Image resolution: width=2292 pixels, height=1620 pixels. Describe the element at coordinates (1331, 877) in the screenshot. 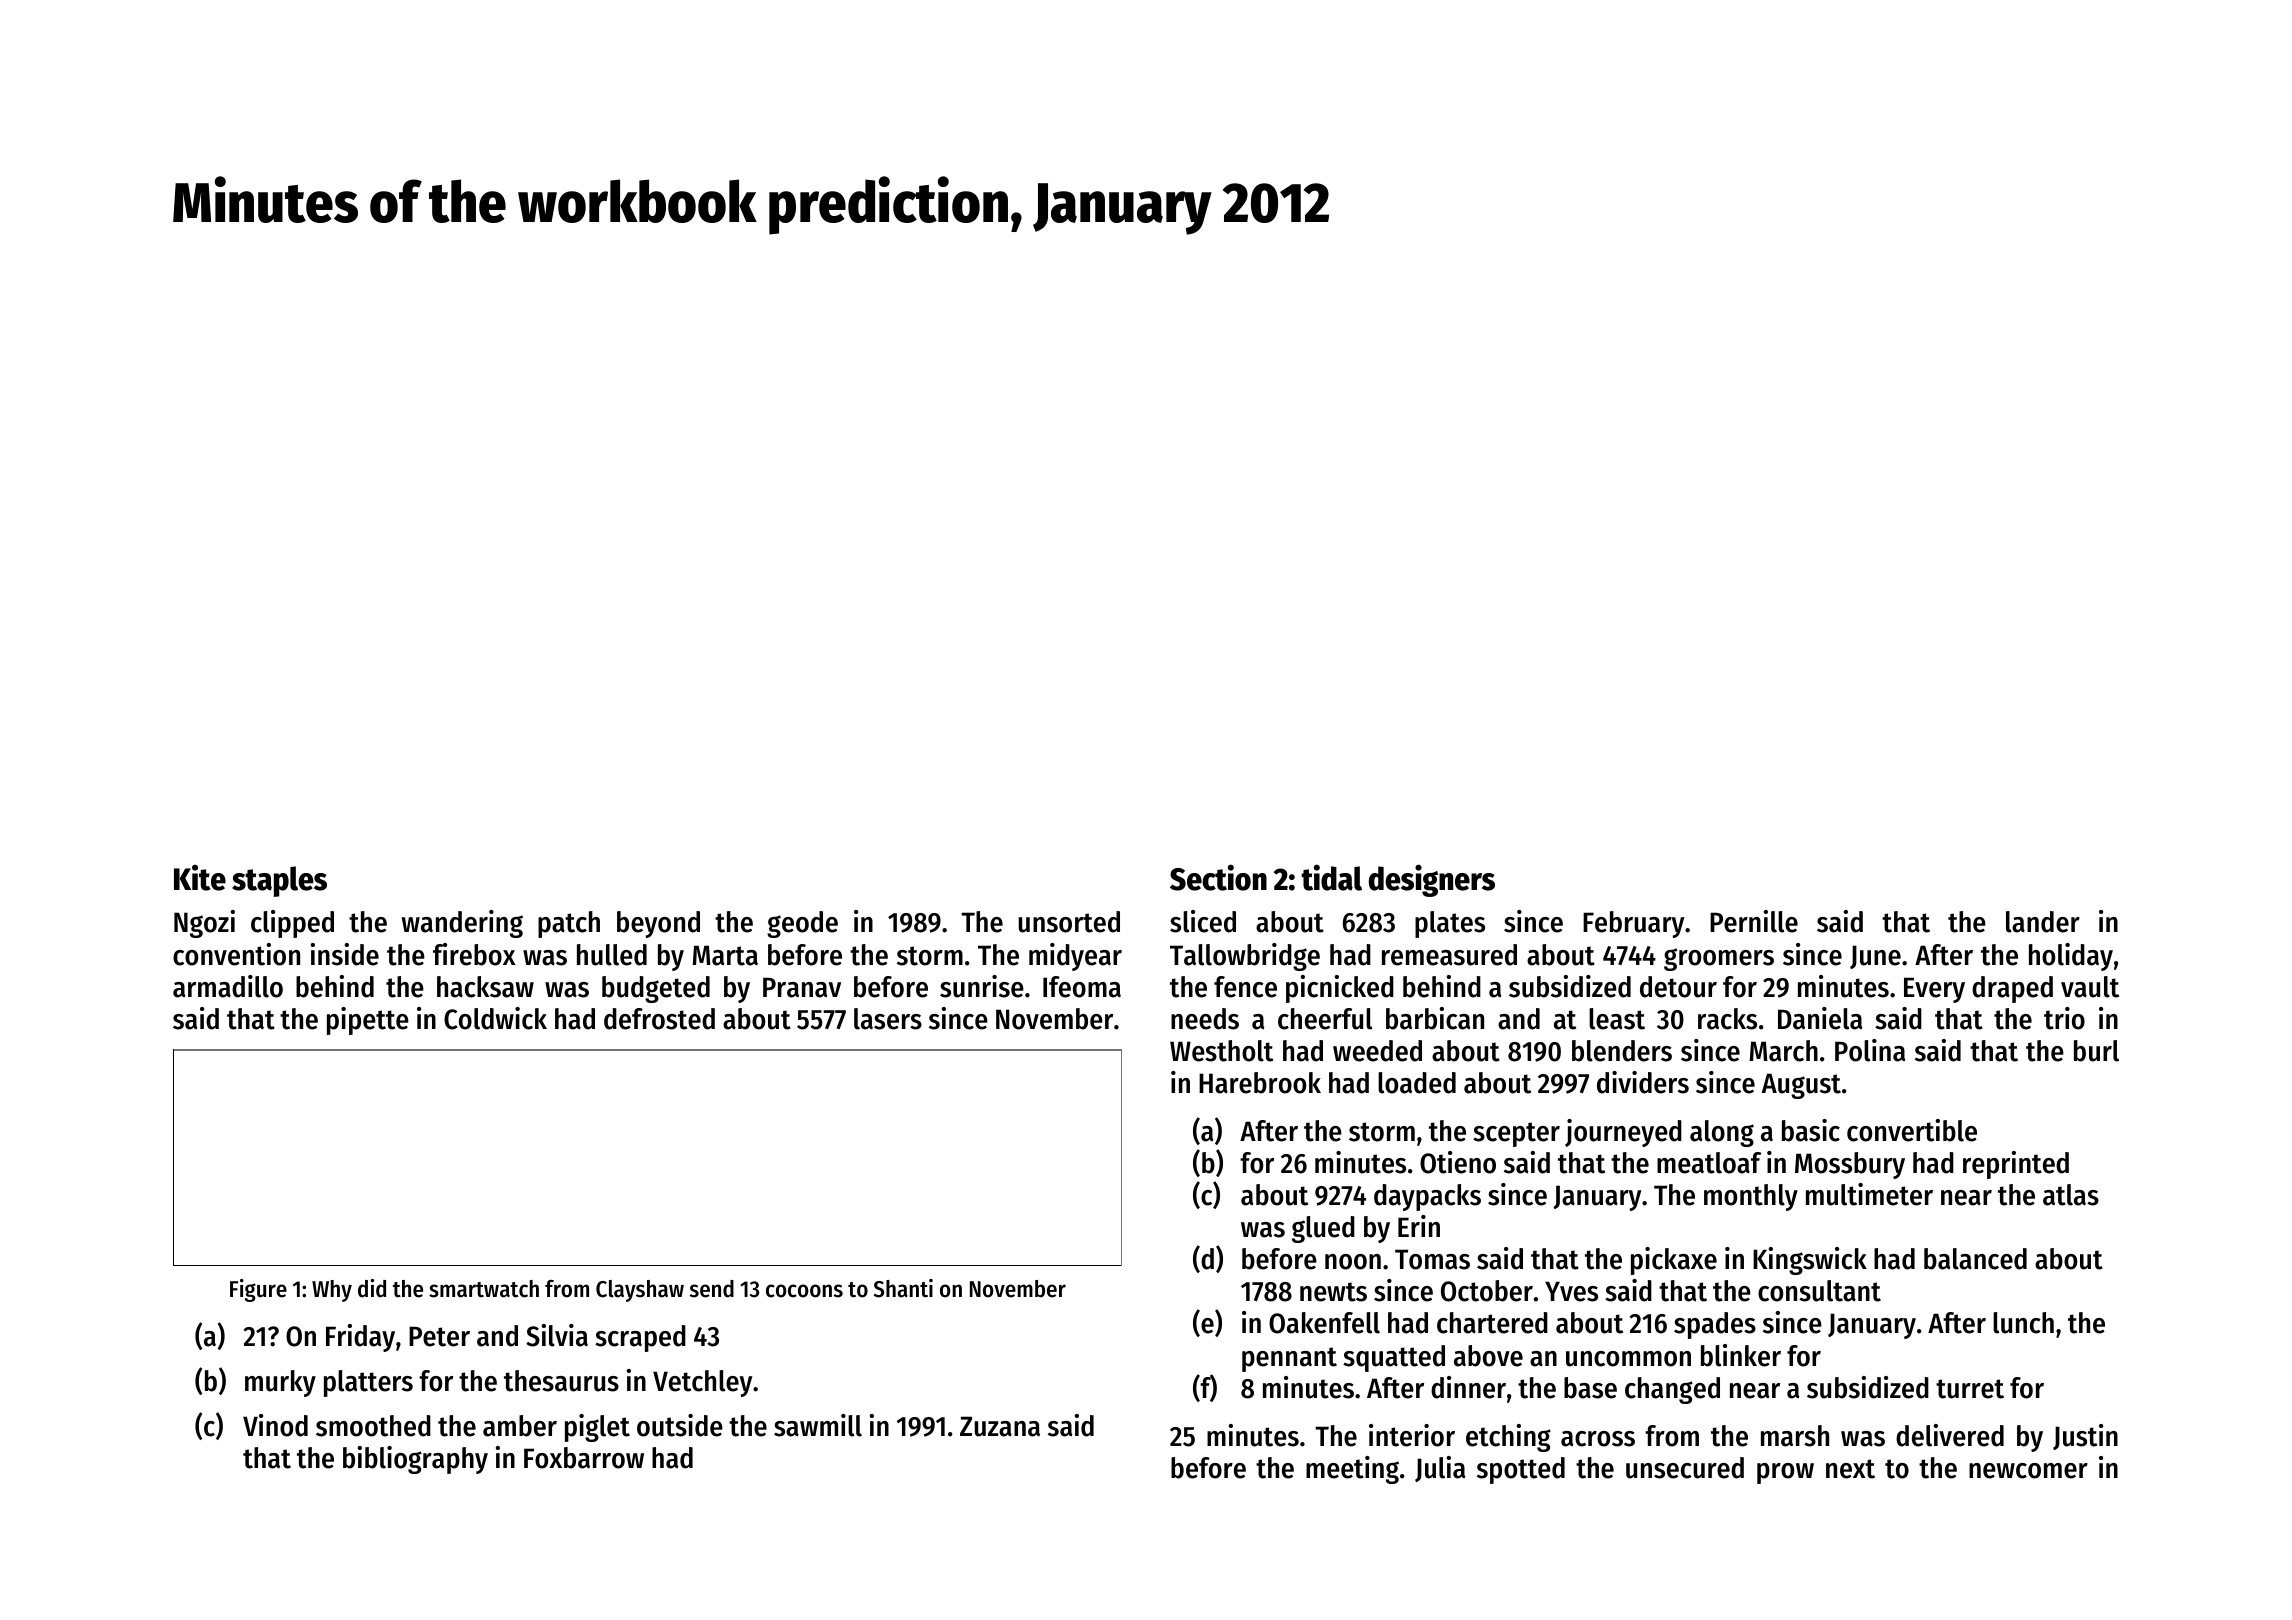

I see `tidal` at that location.
